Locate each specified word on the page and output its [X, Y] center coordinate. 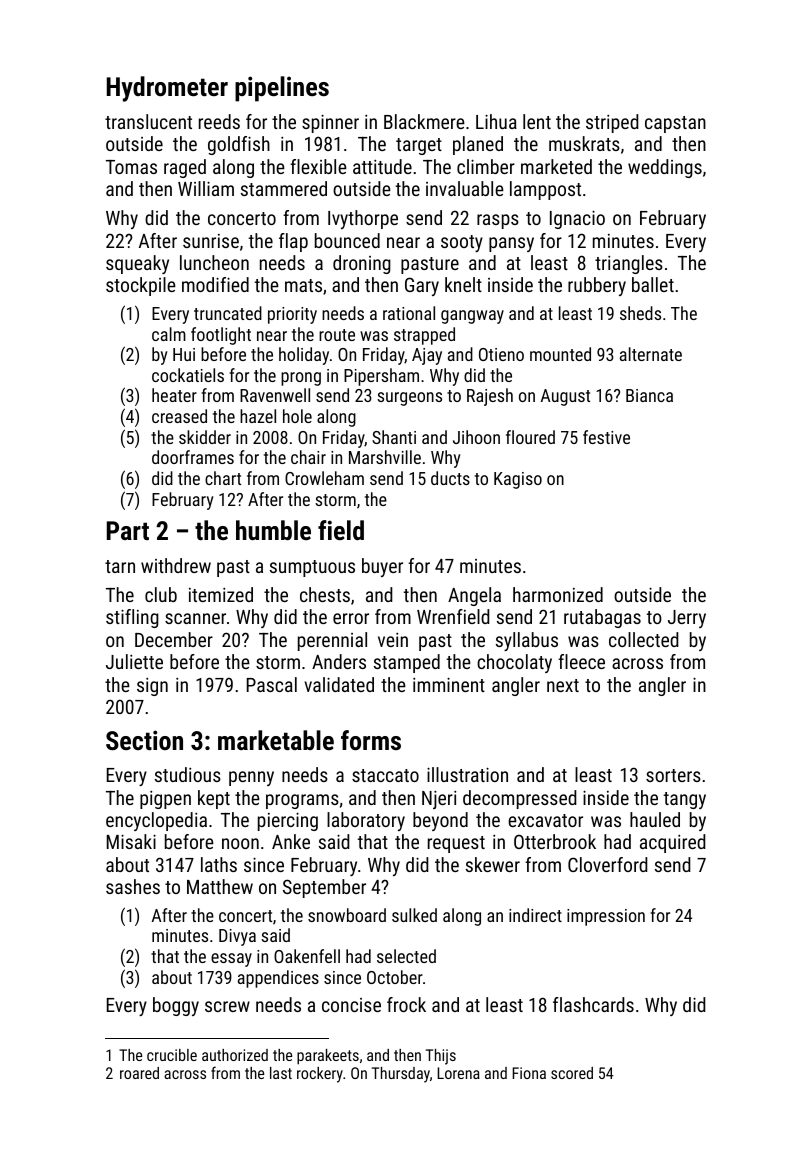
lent [537, 121]
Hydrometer [167, 89]
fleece [581, 661]
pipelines [282, 89]
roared [139, 1073]
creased [179, 416]
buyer [382, 567]
